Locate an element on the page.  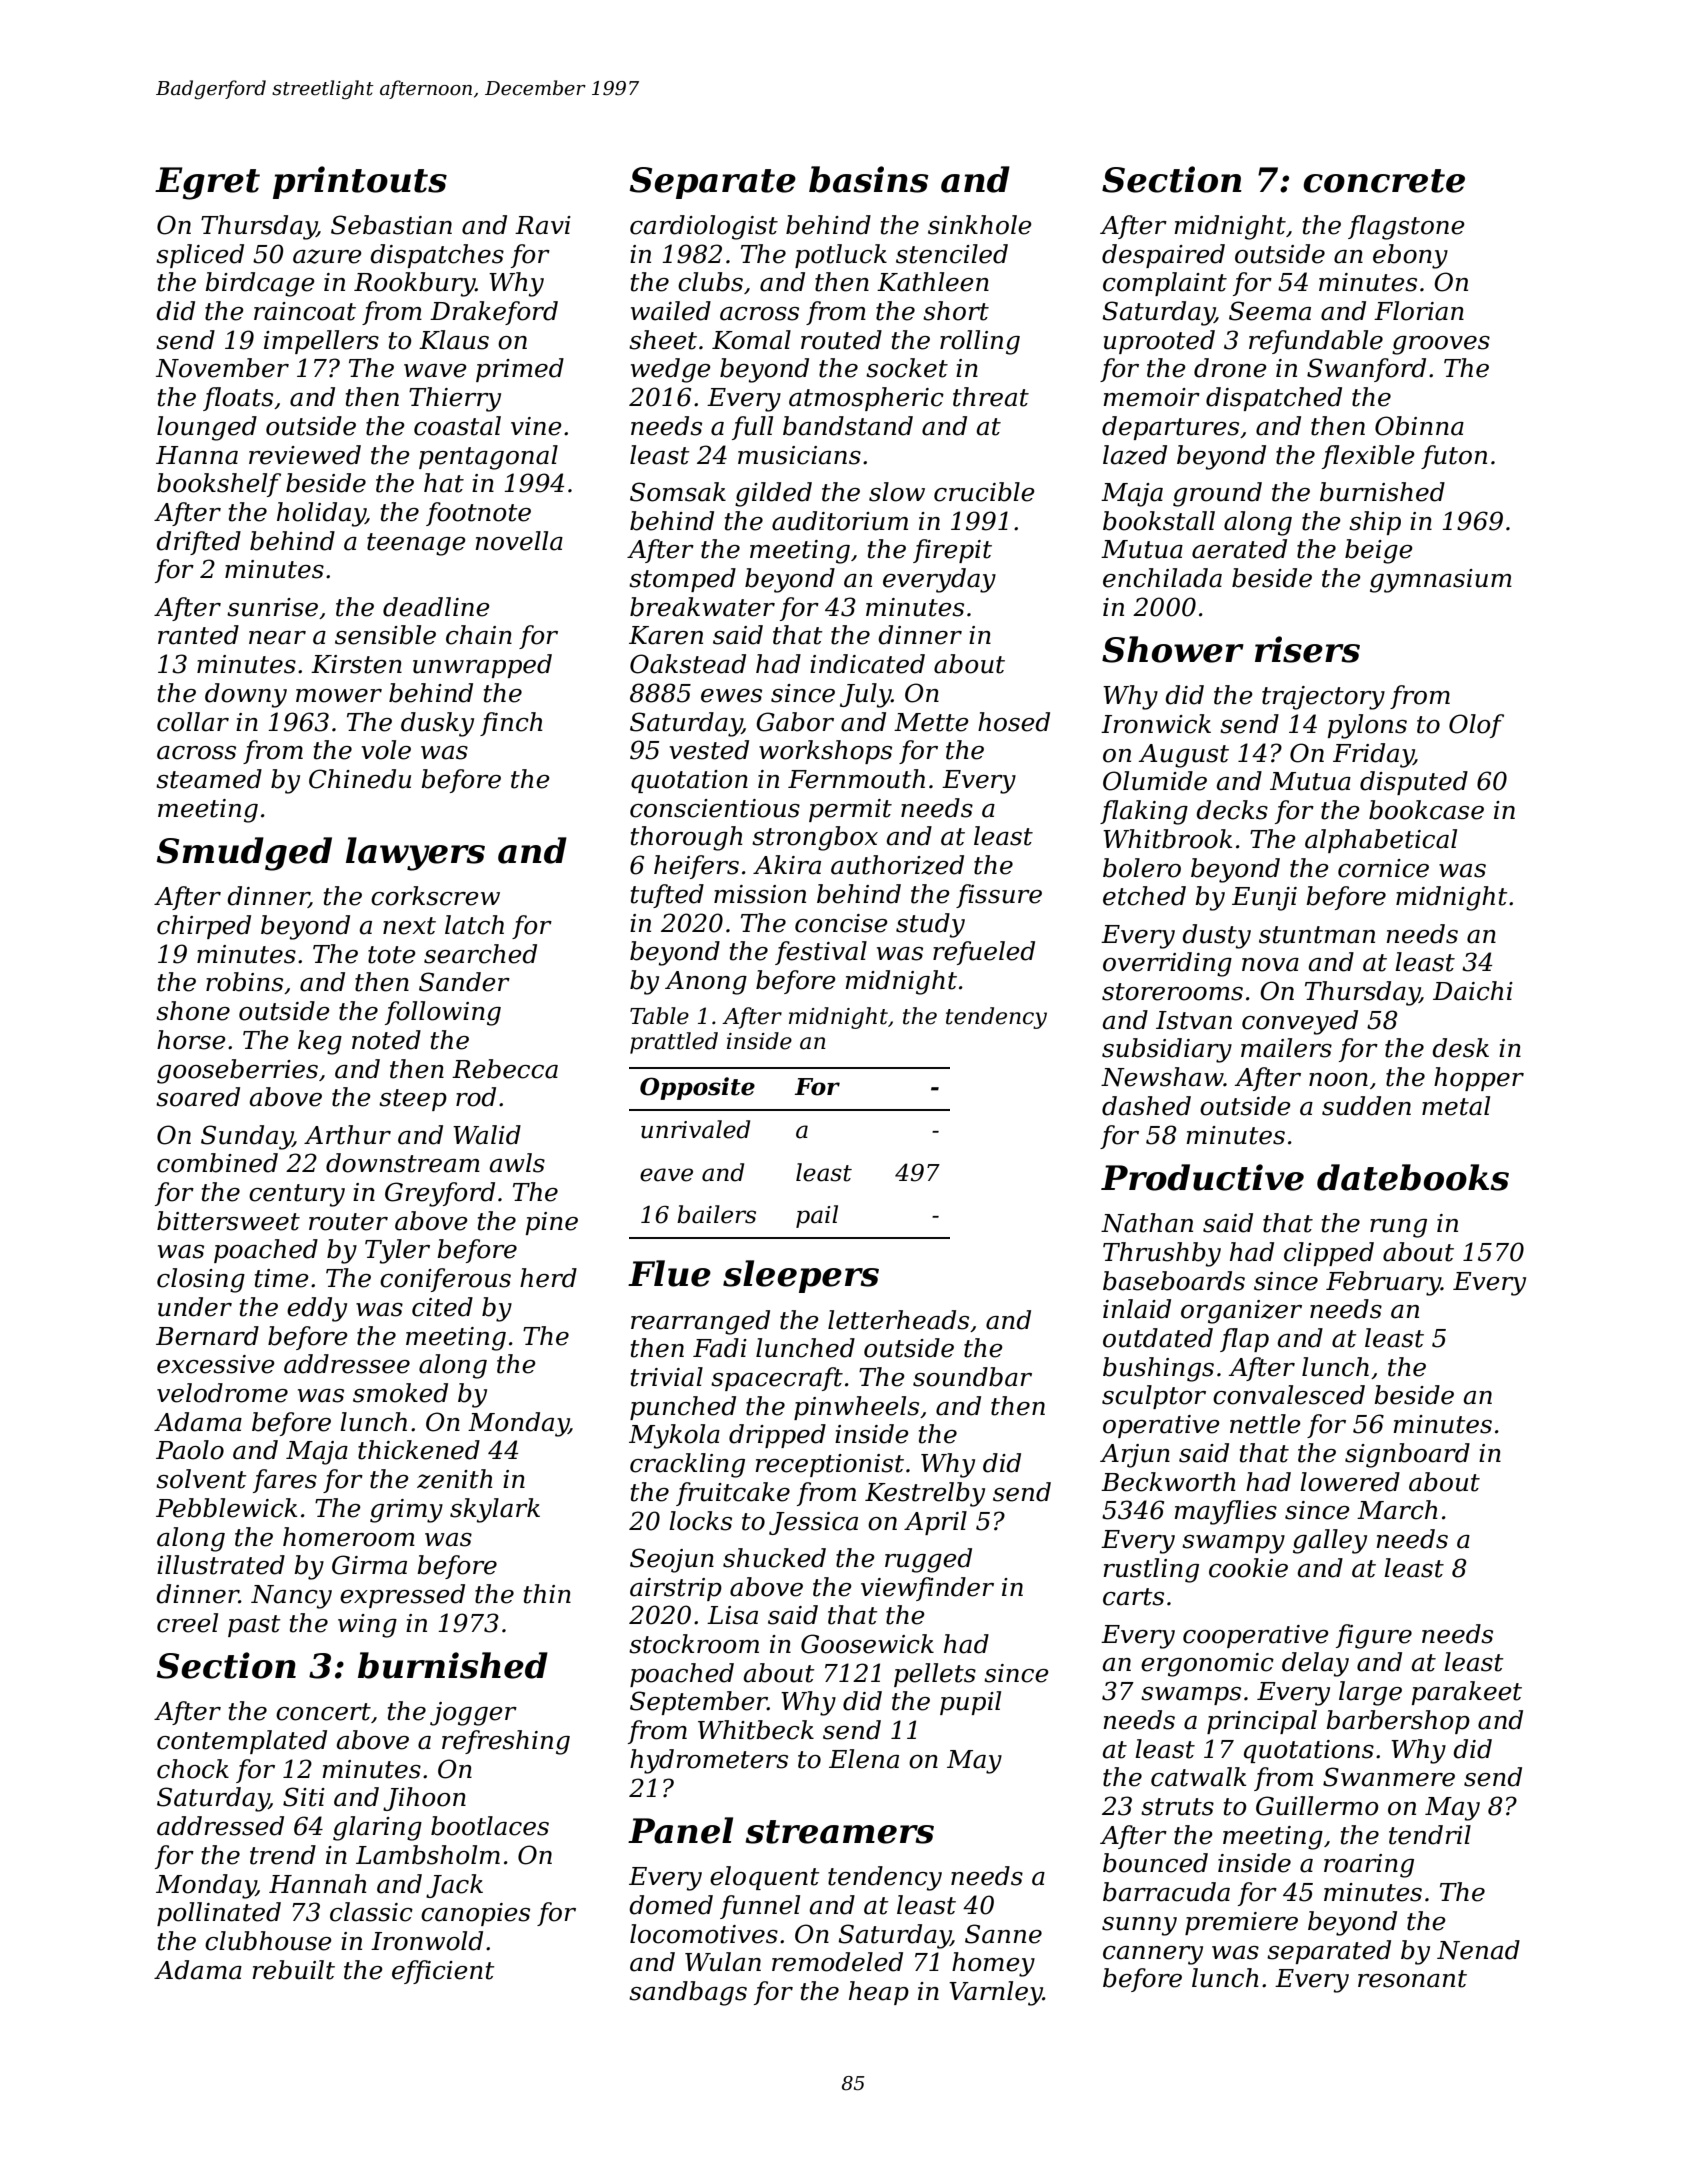
pine is located at coordinates (552, 1223).
